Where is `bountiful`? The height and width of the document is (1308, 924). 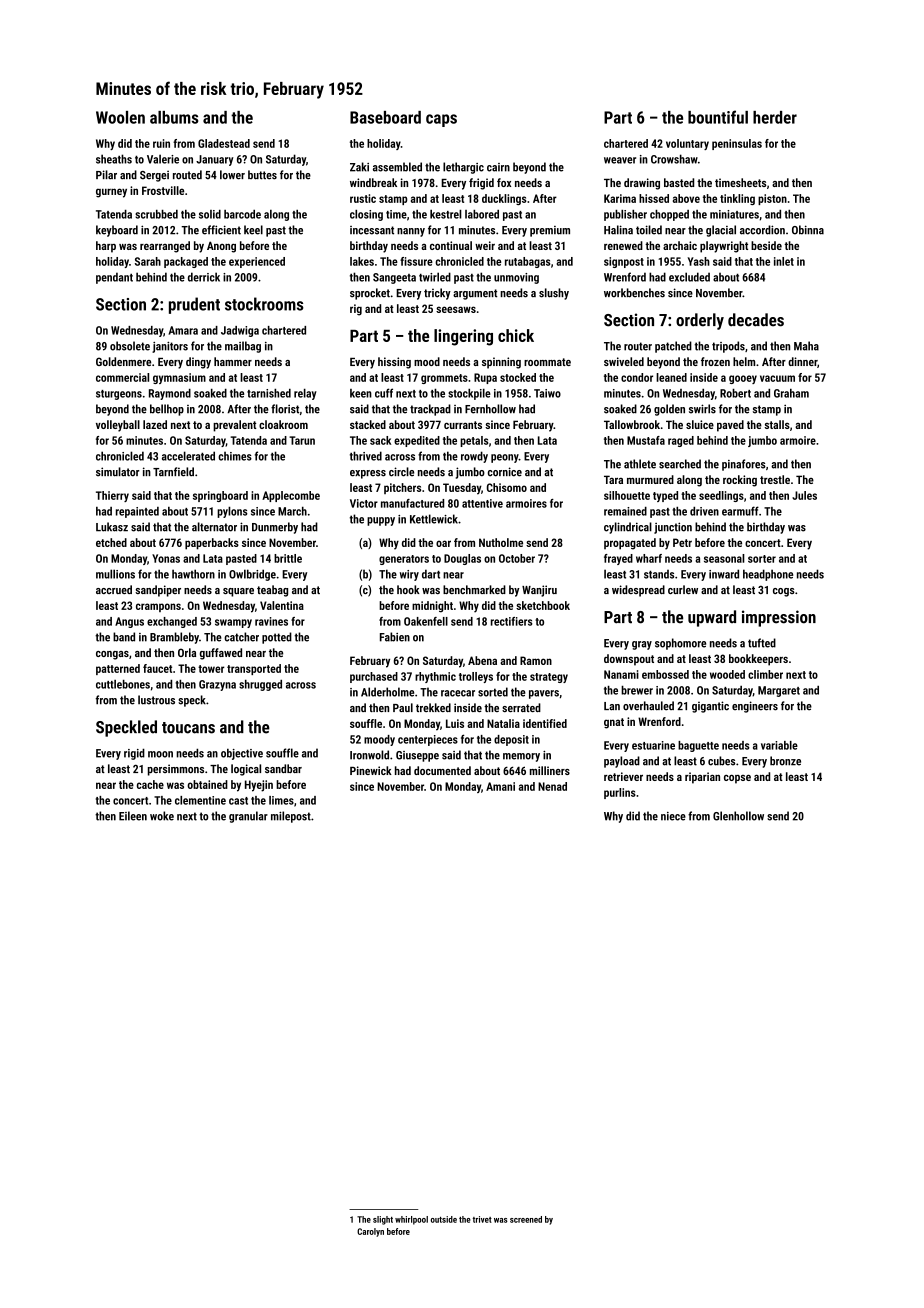
bountiful is located at coordinates (718, 117).
